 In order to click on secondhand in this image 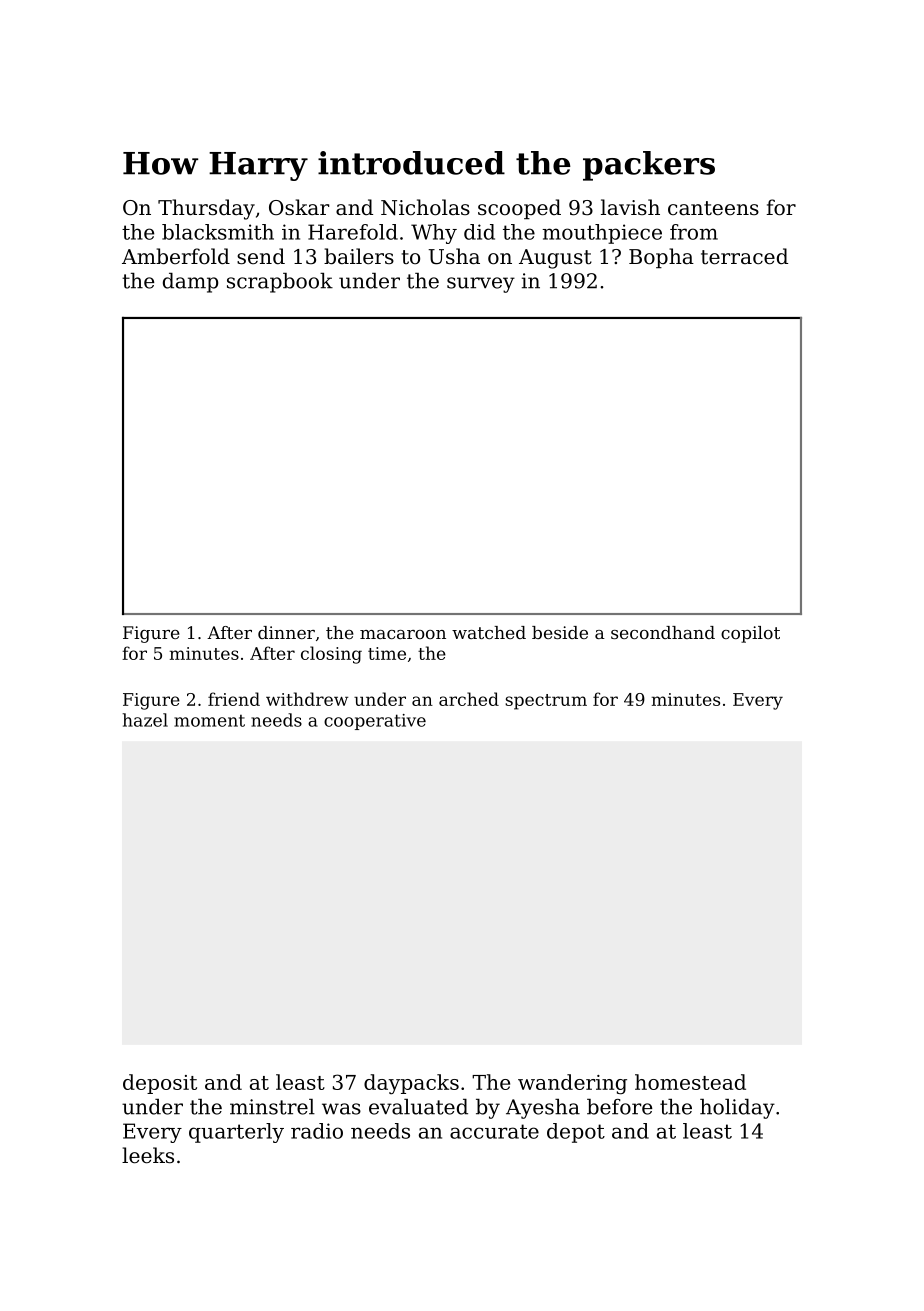, I will do `click(663, 632)`.
